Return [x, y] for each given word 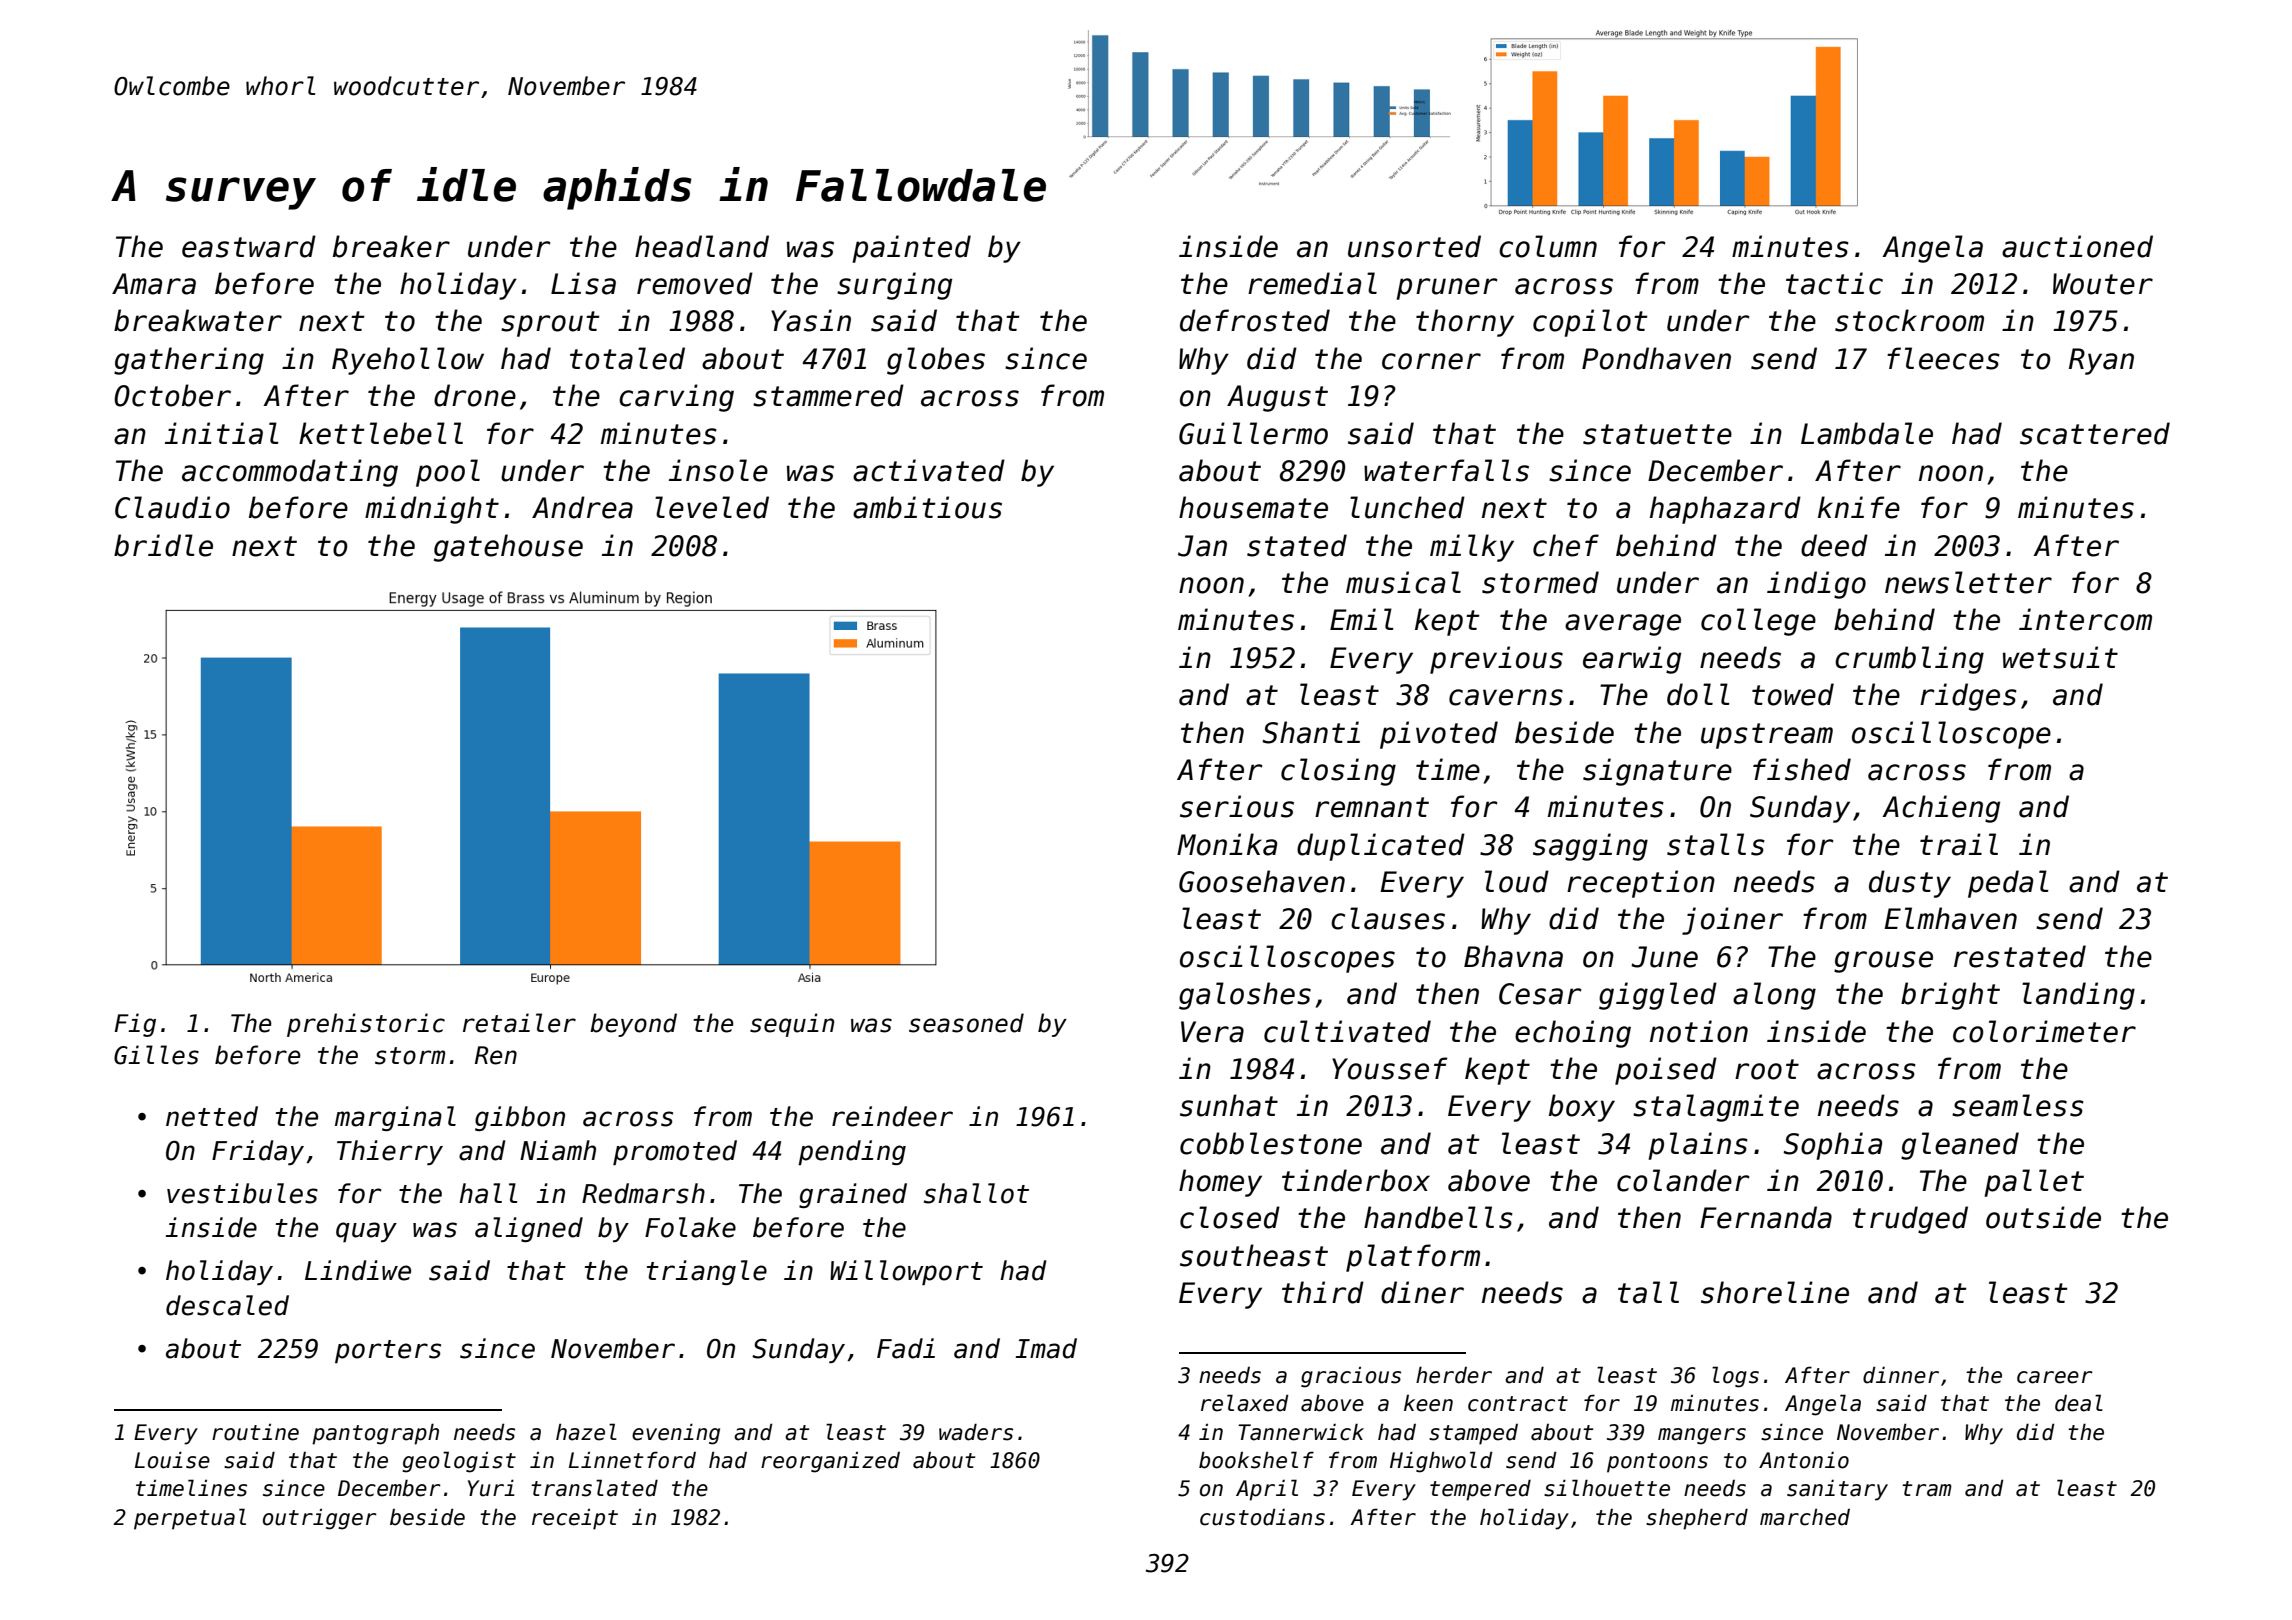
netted [212, 1116]
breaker [391, 246]
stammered [828, 395]
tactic [1834, 283]
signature [1657, 772]
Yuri [491, 1488]
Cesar [1540, 994]
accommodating [290, 473]
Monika [1227, 844]
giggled [1658, 996]
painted [912, 249]
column [1548, 246]
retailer [519, 1023]
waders [976, 1432]
